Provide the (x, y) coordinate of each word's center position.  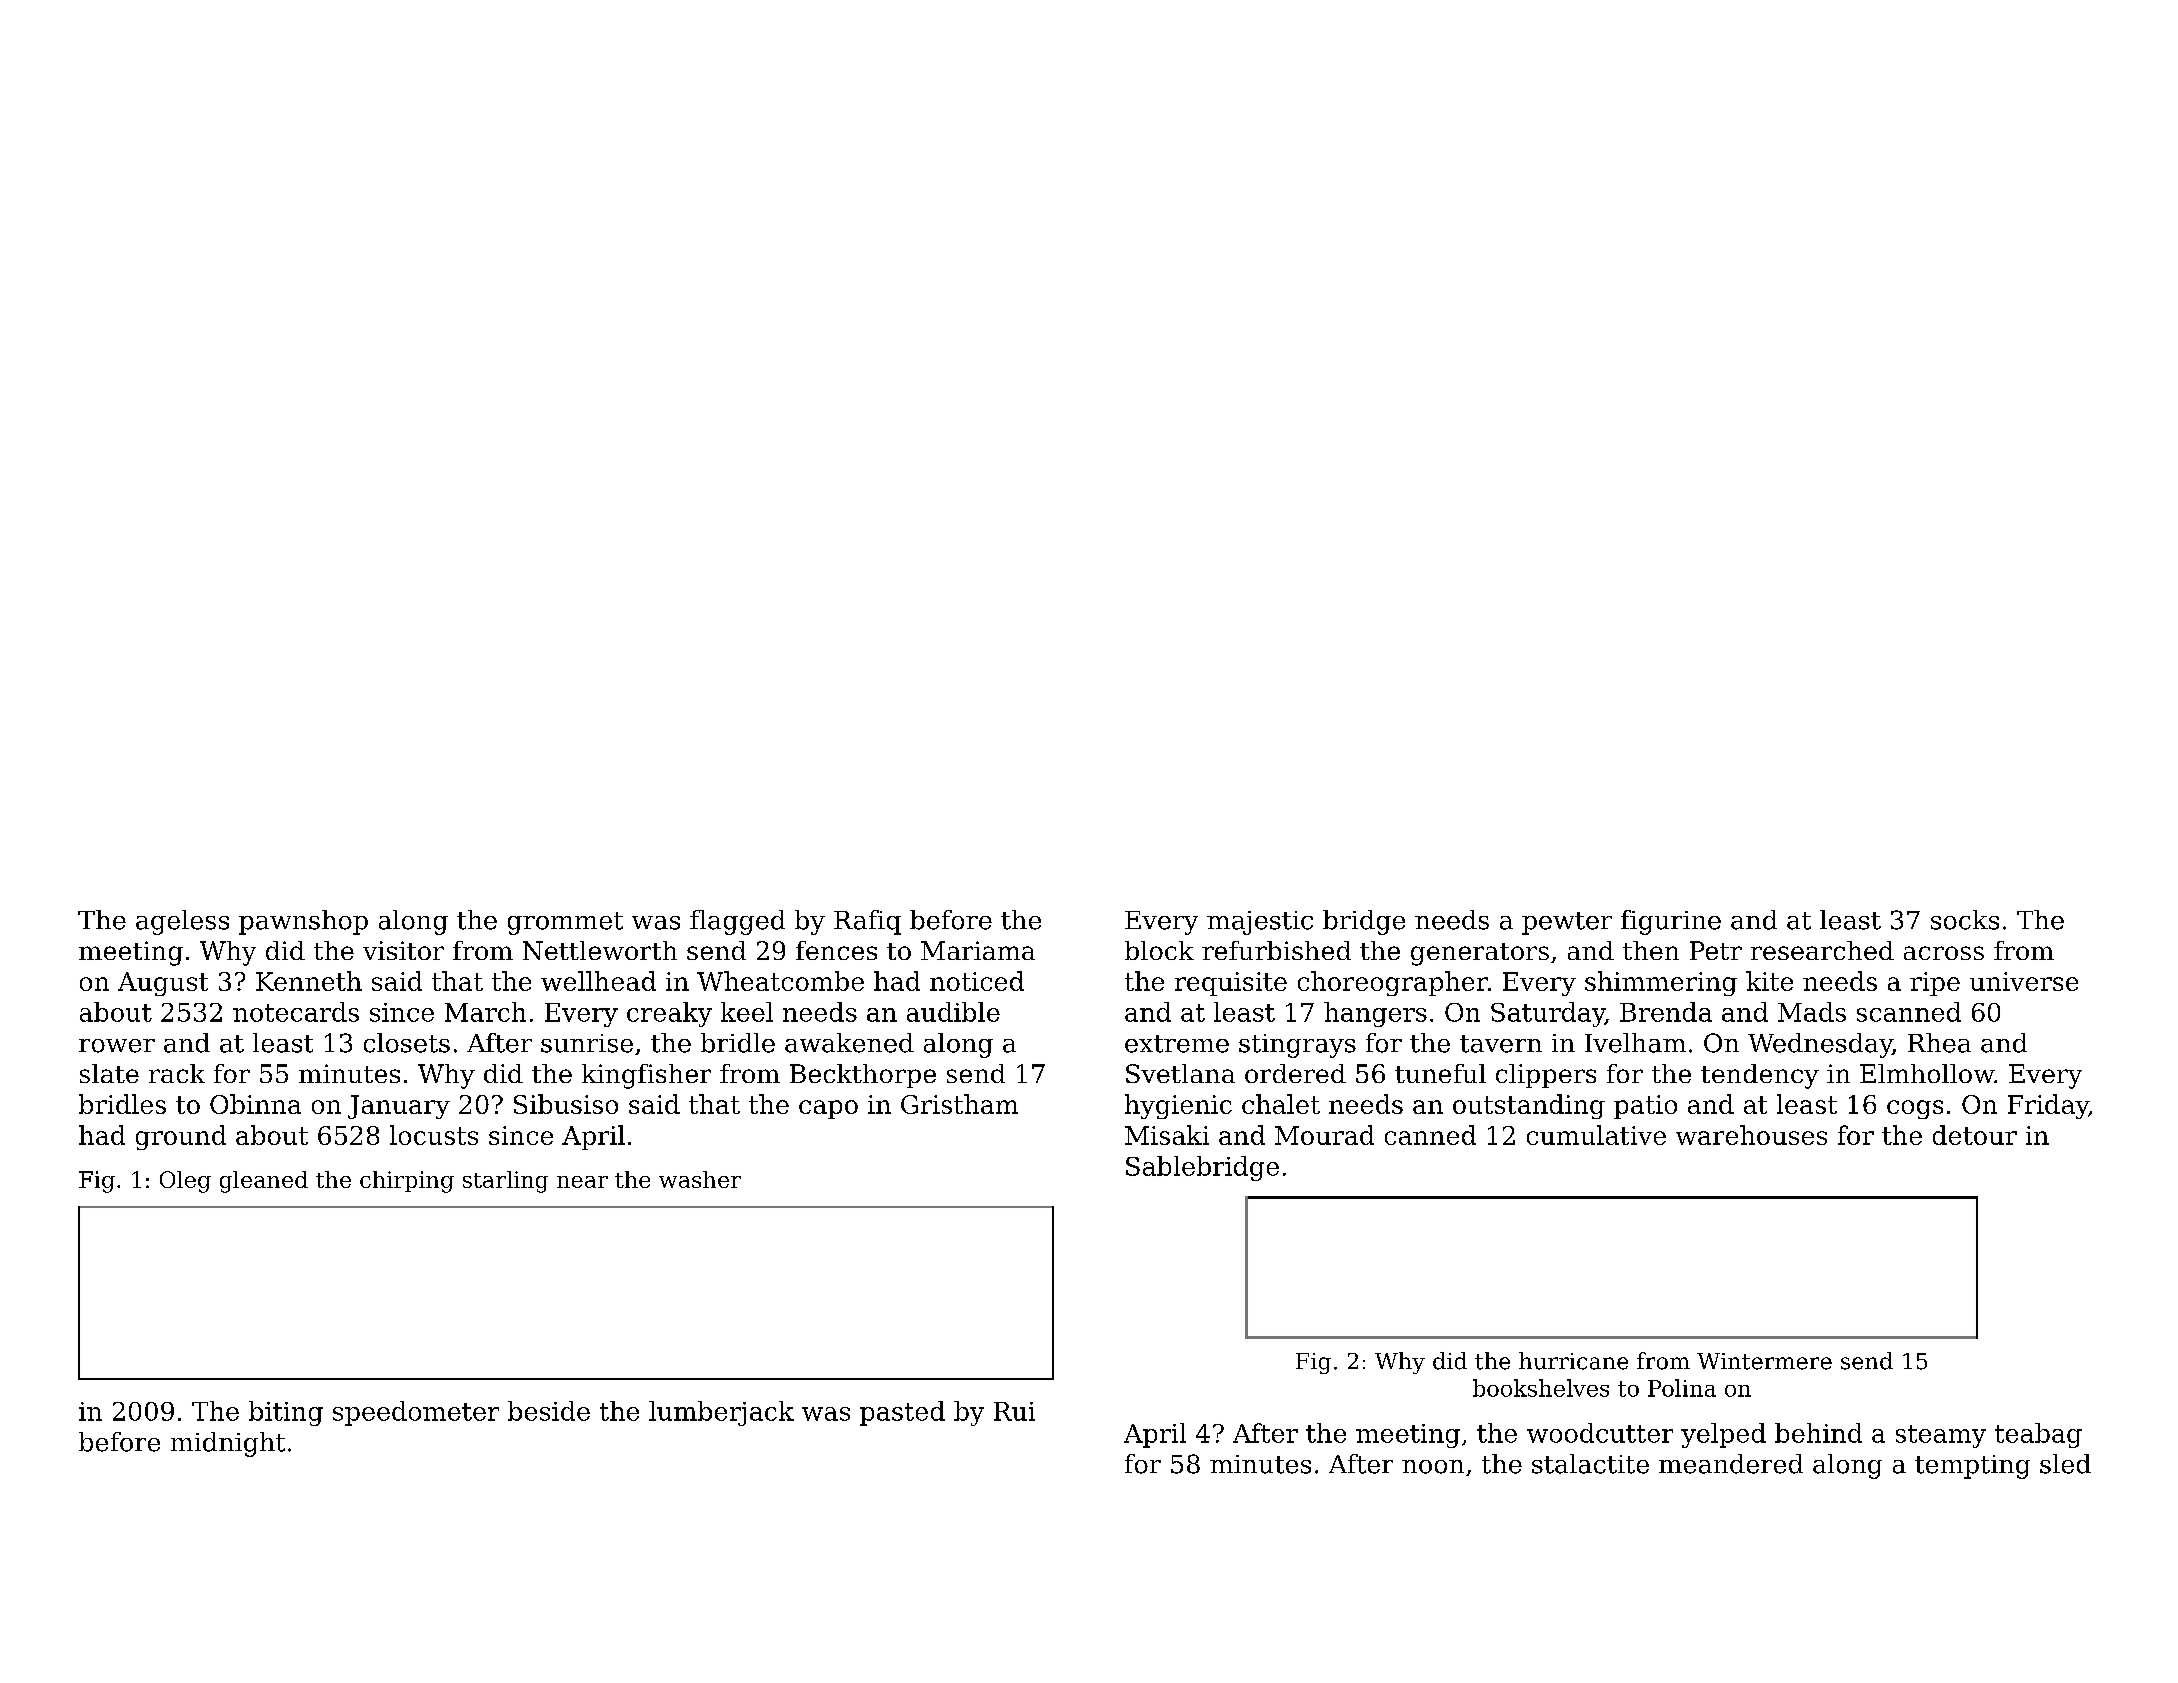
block (1159, 950)
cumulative (1596, 1135)
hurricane (1573, 1361)
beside (549, 1411)
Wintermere (1764, 1361)
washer (700, 1179)
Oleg (185, 1182)
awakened (849, 1043)
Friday (2048, 1106)
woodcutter (1600, 1433)
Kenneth (309, 981)
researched (1822, 950)
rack (177, 1073)
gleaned (264, 1182)
